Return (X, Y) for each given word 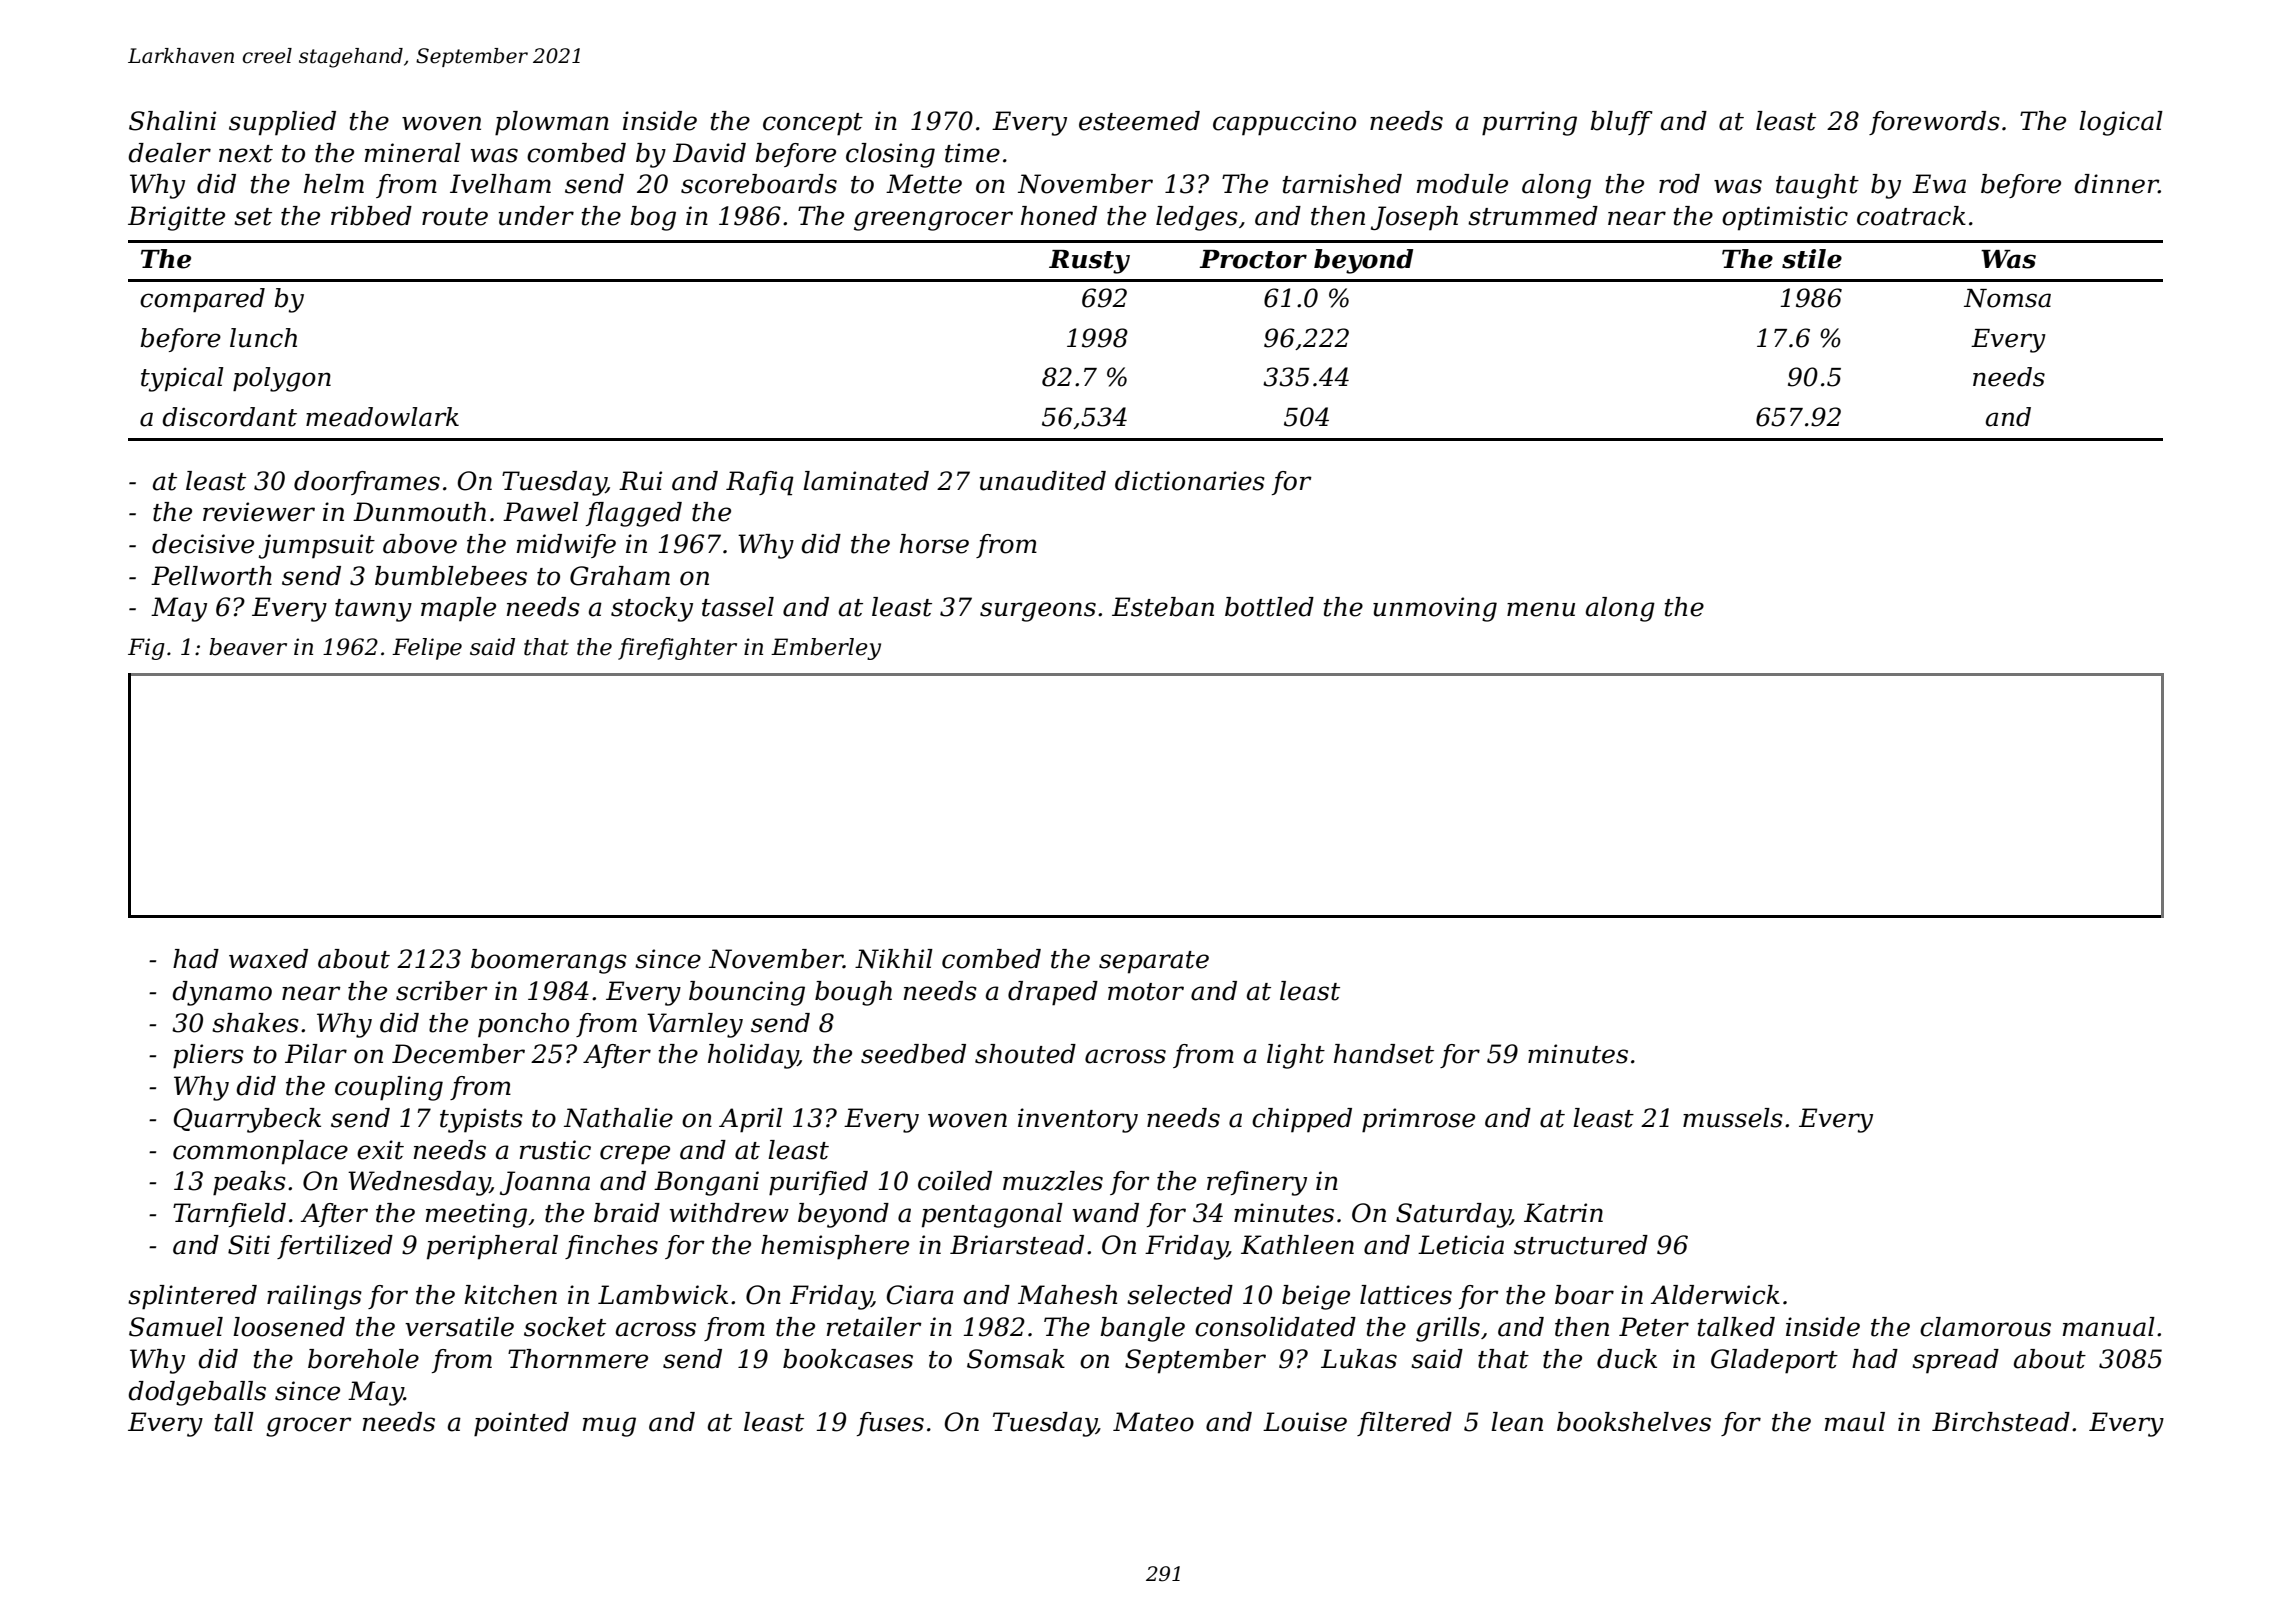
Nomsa (2007, 298)
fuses (890, 1424)
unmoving (1435, 609)
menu (1541, 609)
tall (234, 1422)
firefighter (677, 649)
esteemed (1139, 121)
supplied (282, 123)
